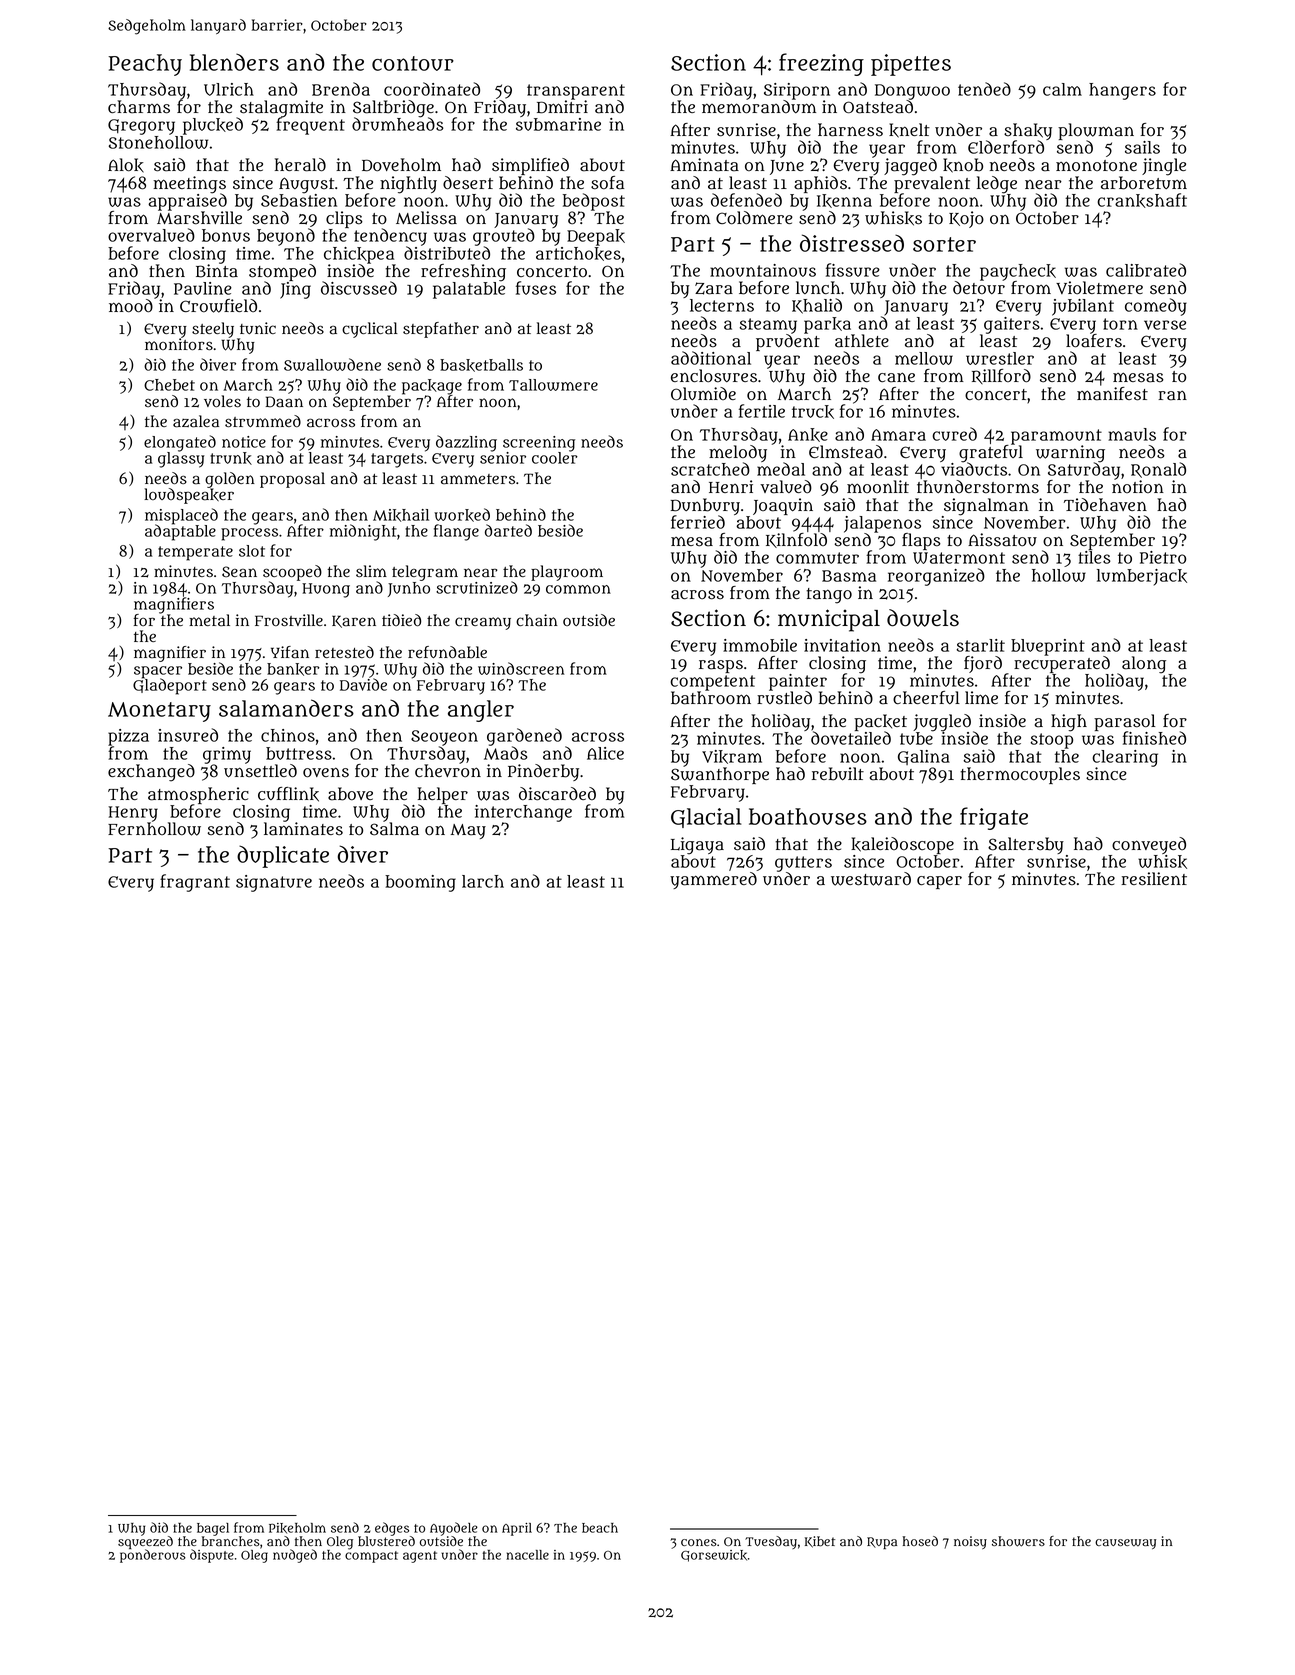  I want to click on showers, so click(1018, 1541).
